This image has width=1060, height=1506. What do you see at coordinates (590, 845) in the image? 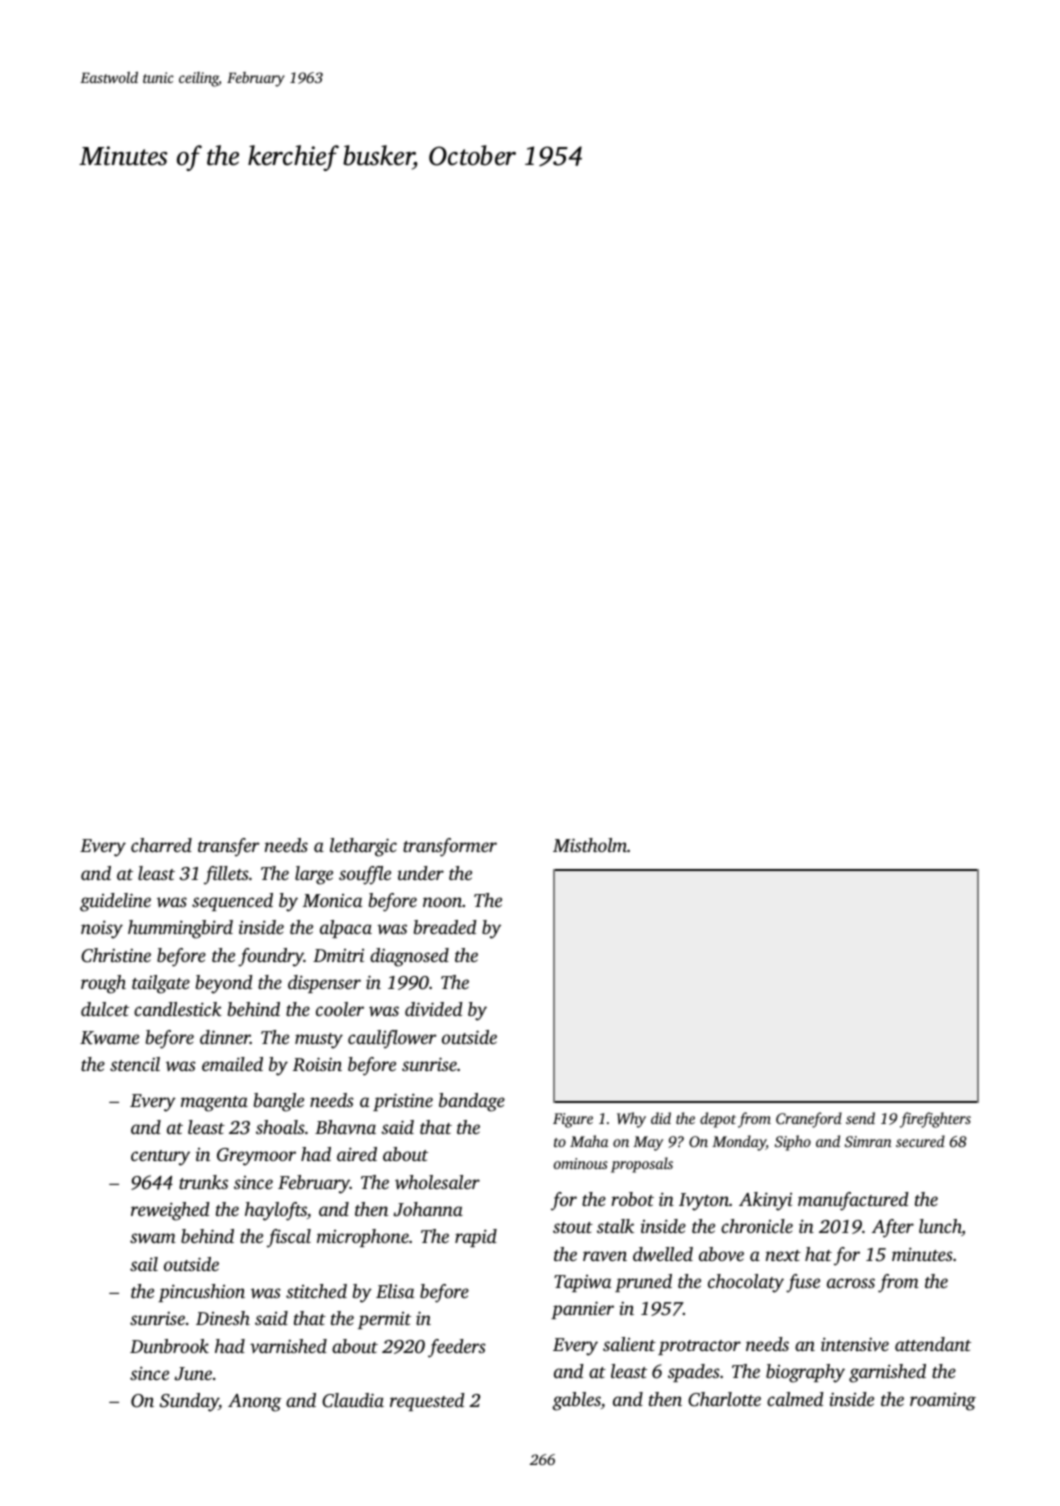
I see `Mistholm` at bounding box center [590, 845].
